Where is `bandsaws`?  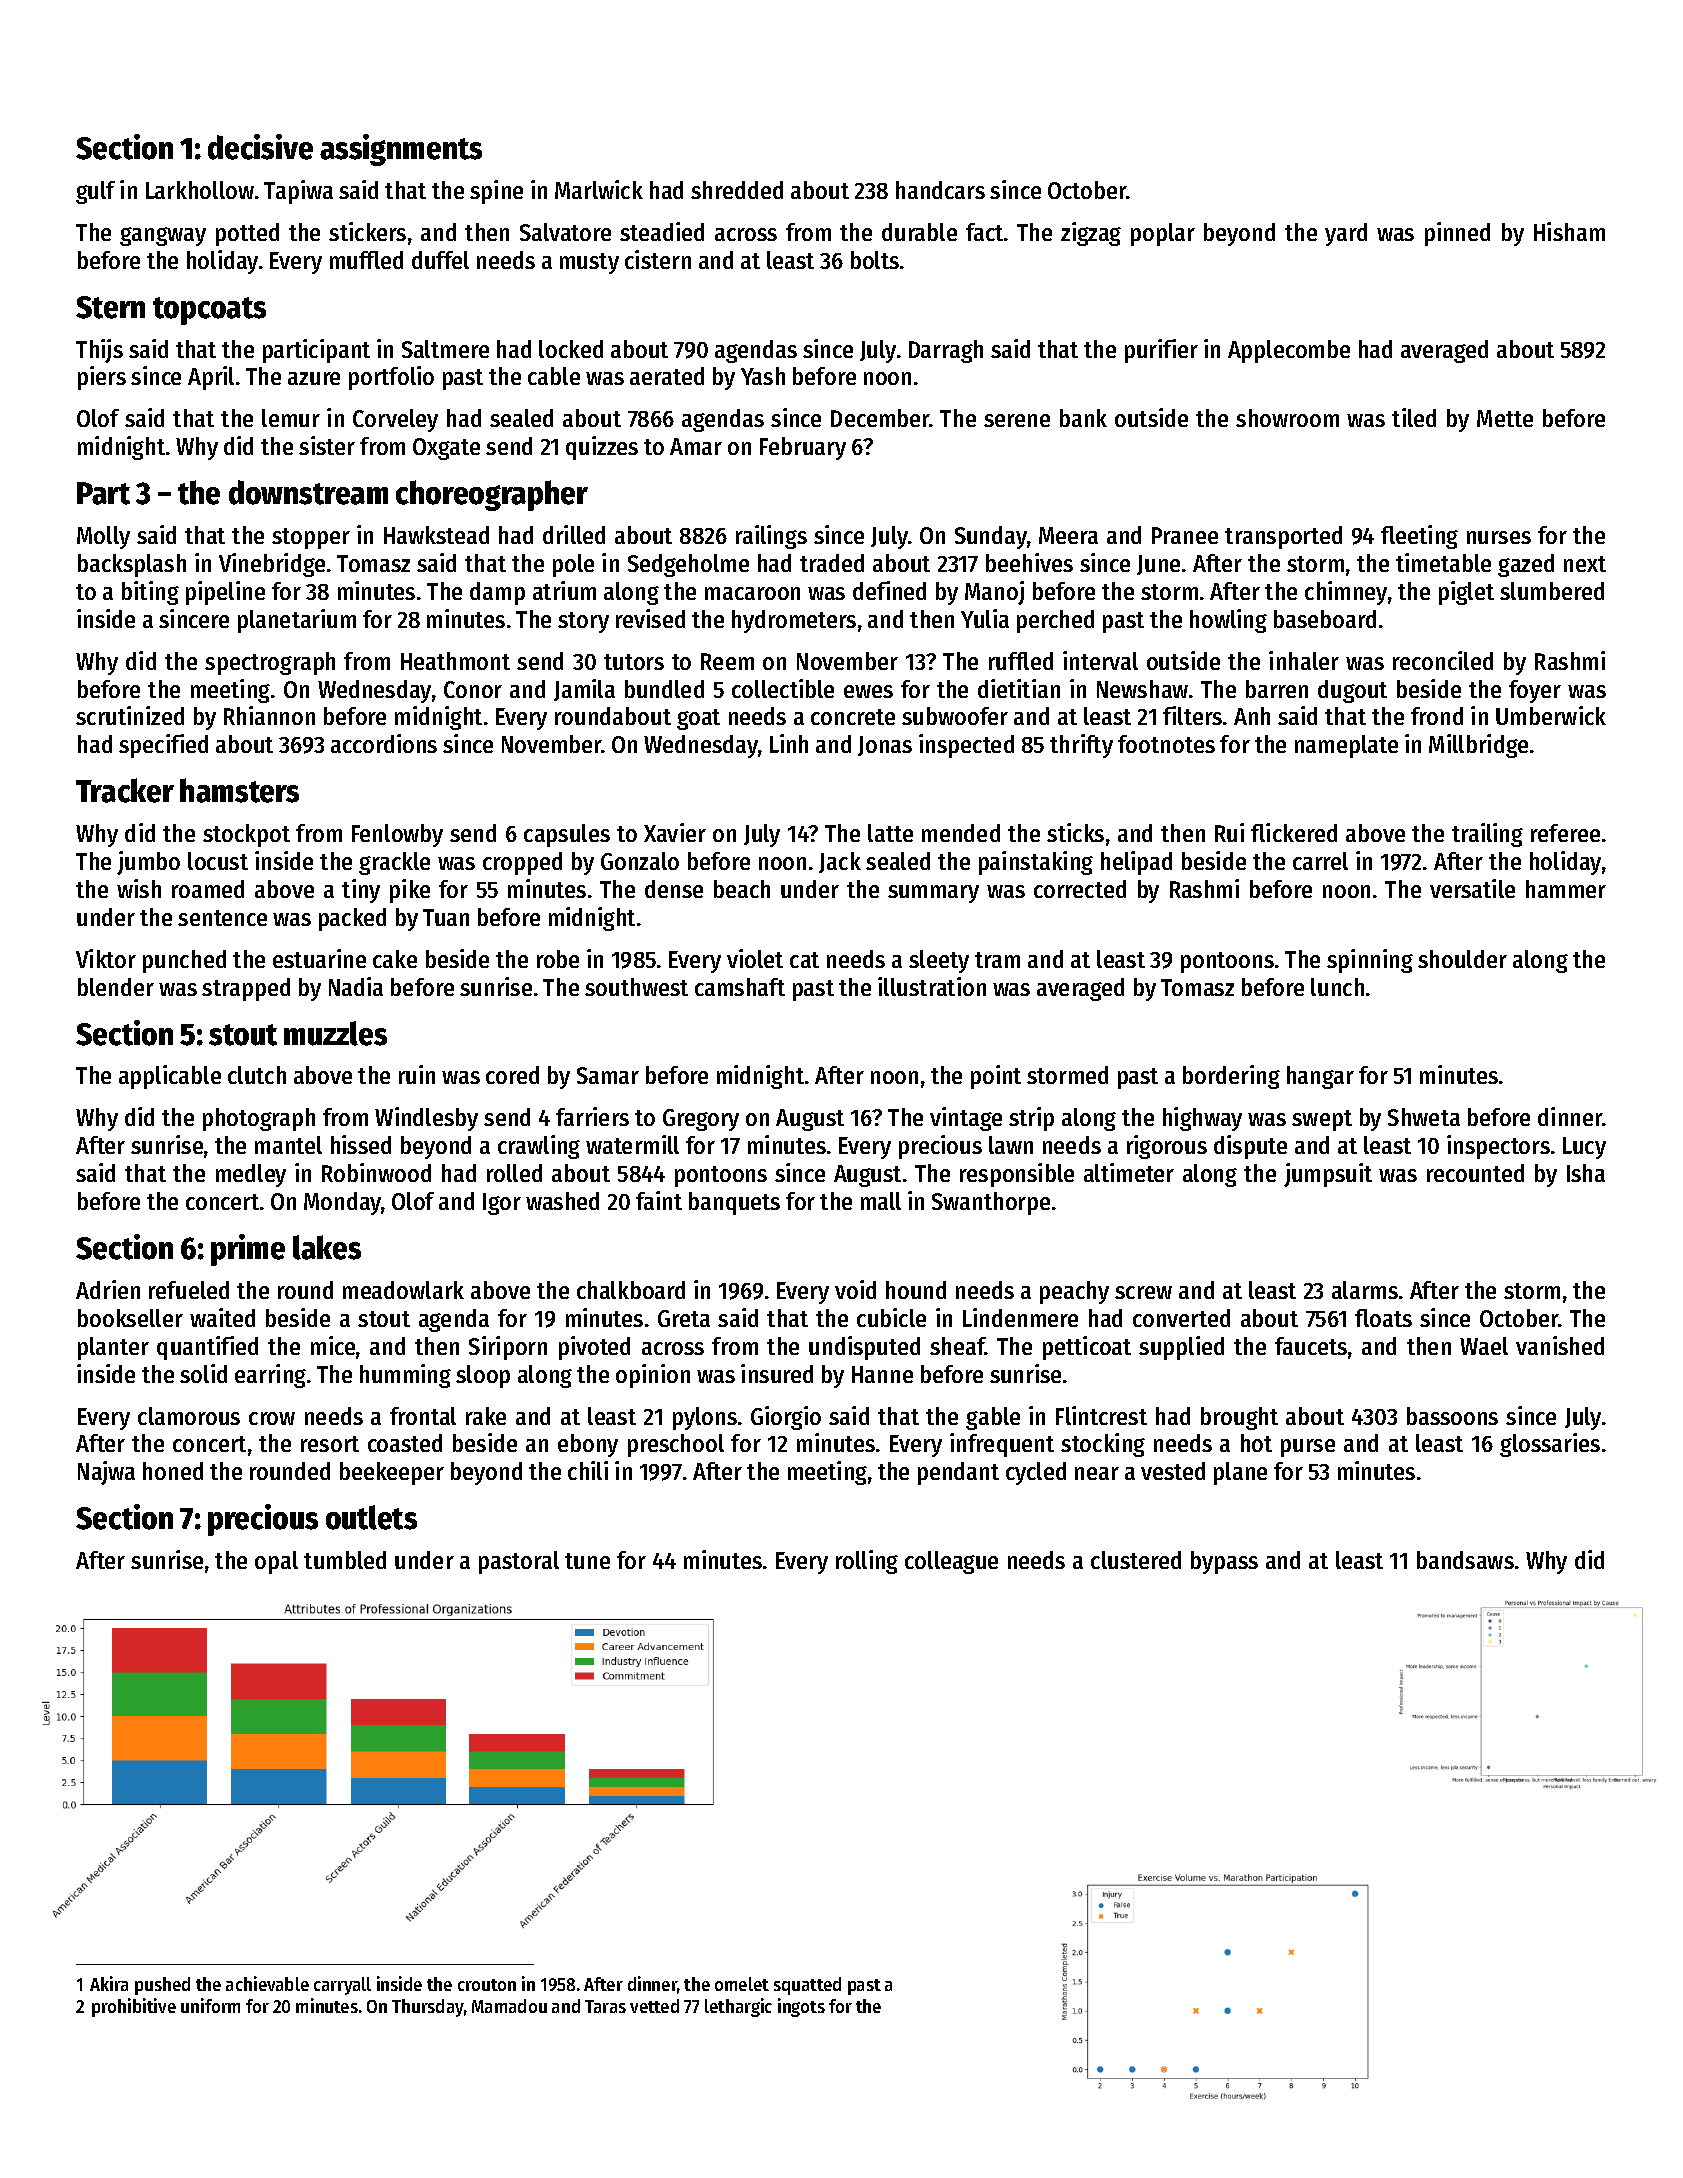
bandsaws is located at coordinates (1465, 1560).
